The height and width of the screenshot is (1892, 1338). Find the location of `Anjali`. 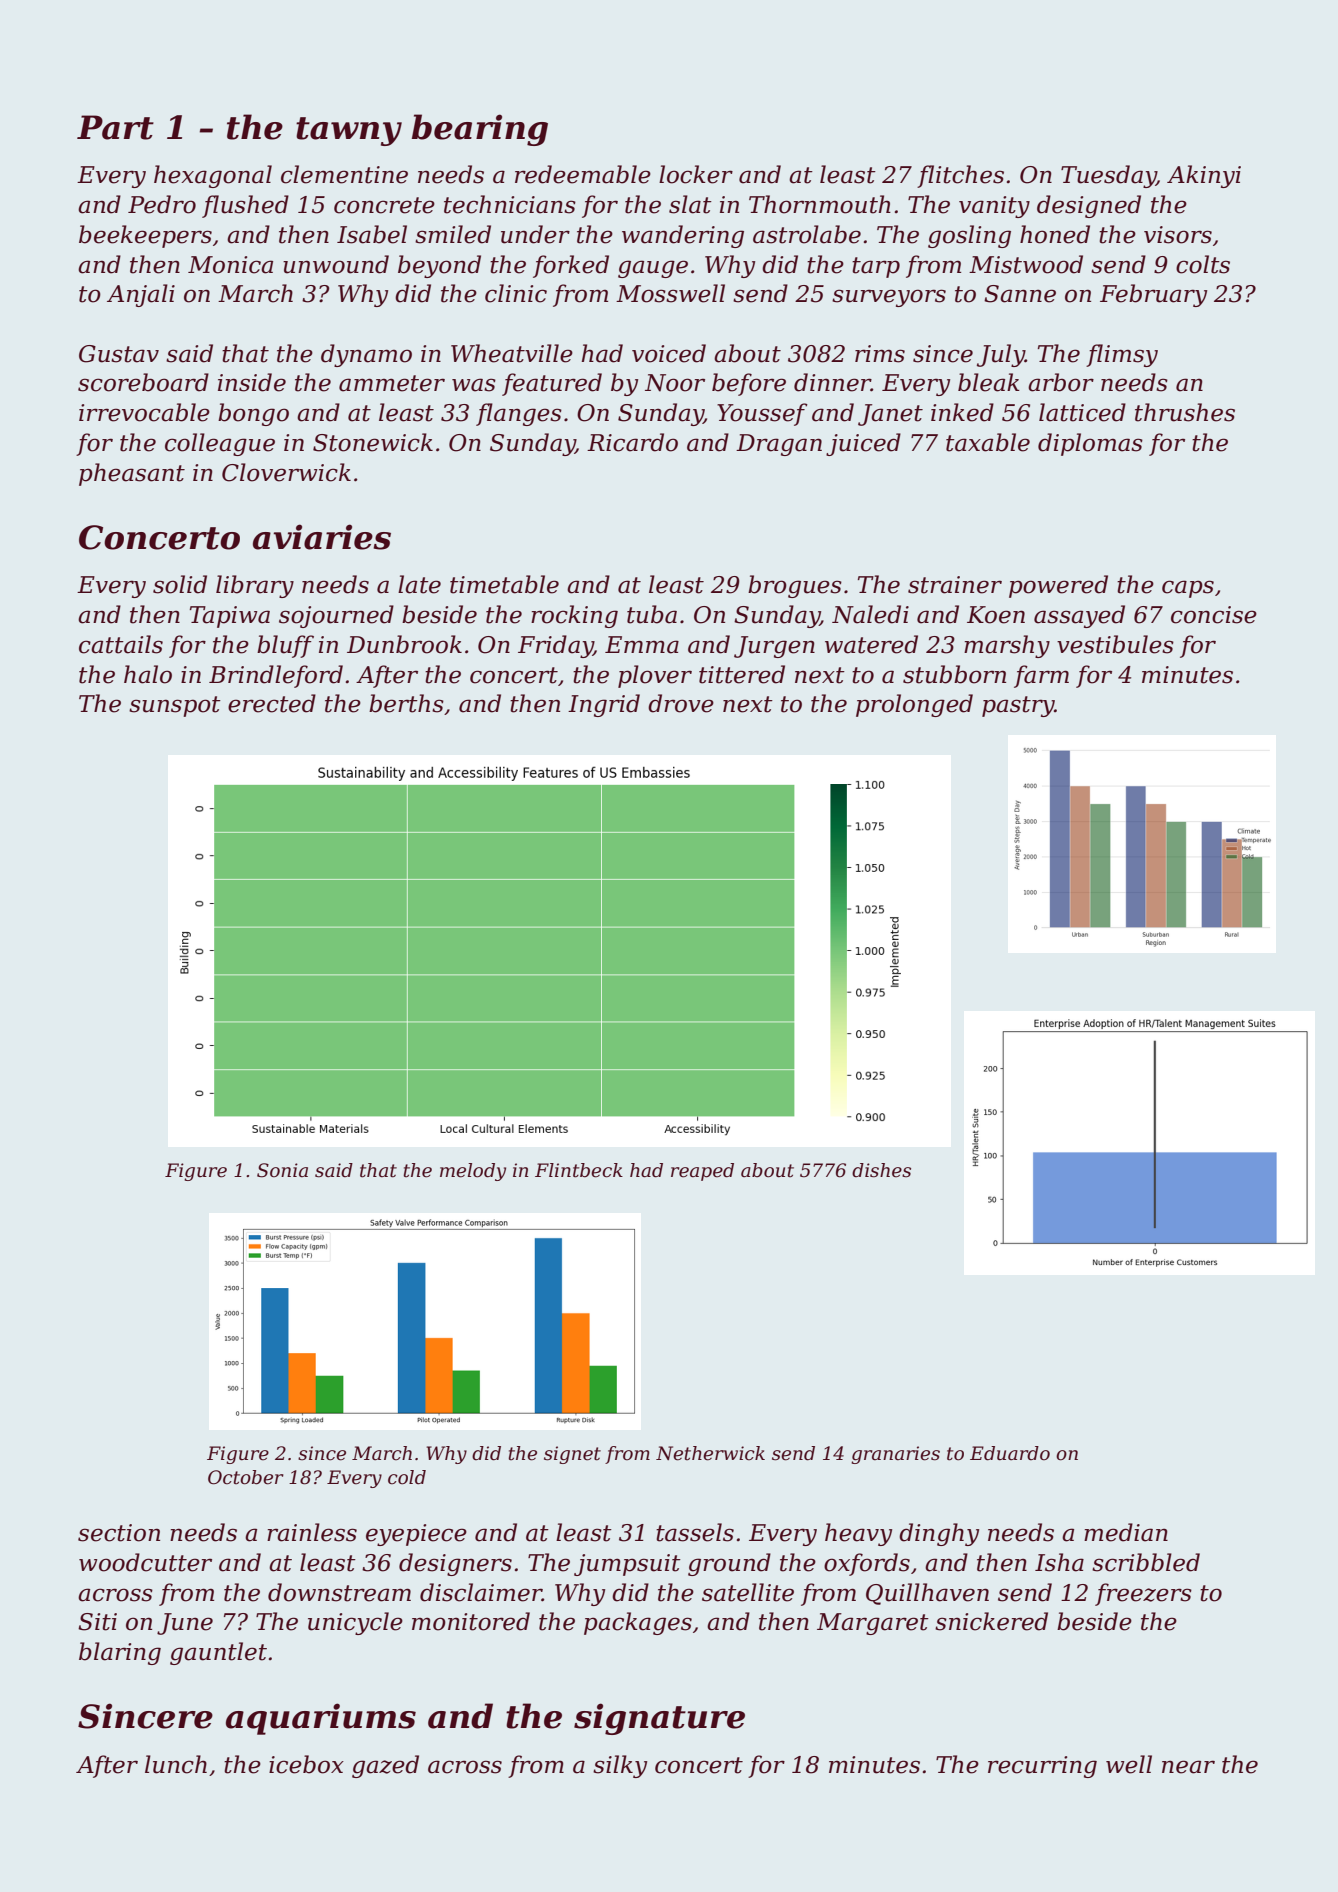

Anjali is located at coordinates (141, 295).
